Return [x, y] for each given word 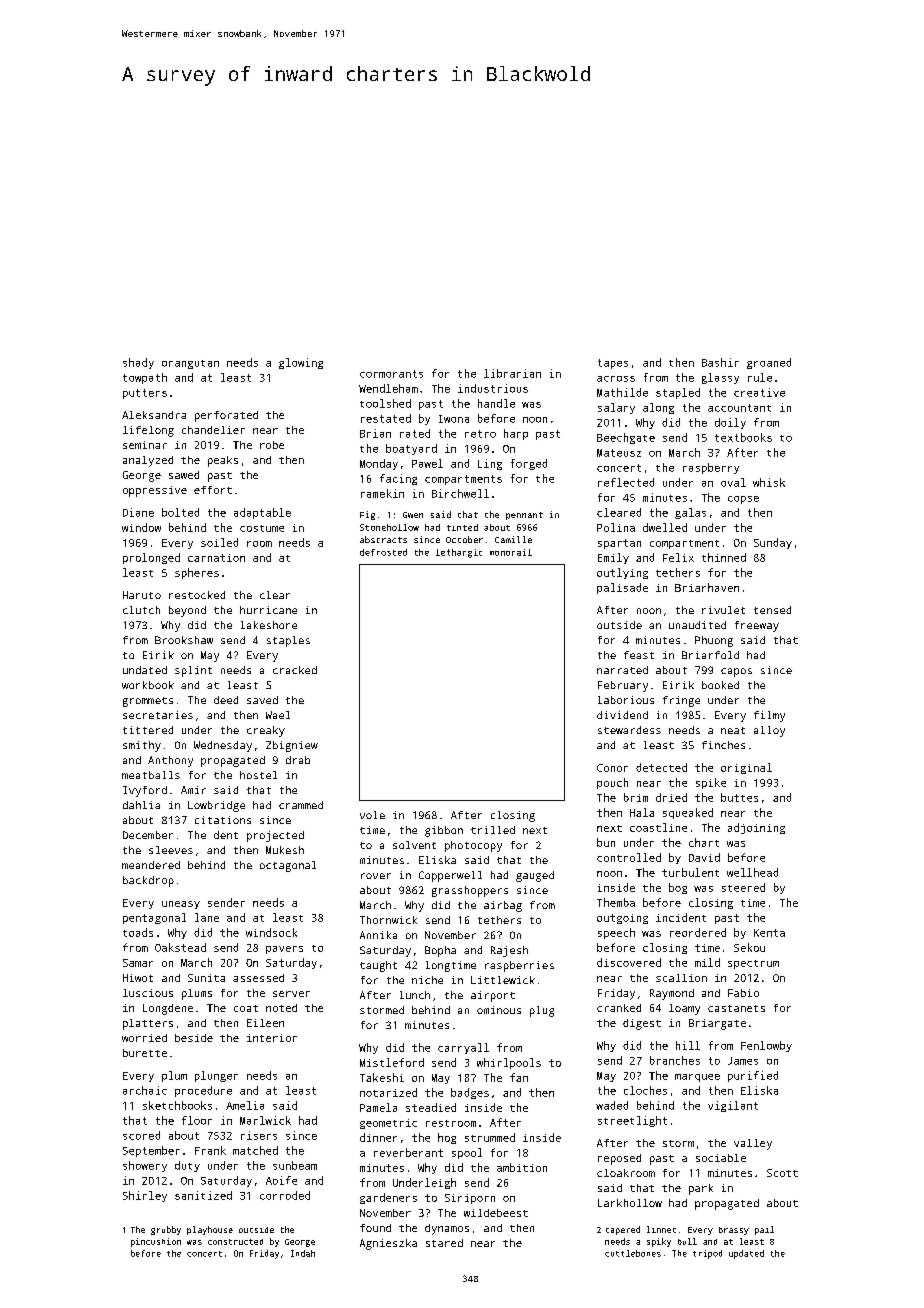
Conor [612, 768]
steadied [431, 1107]
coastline [658, 827]
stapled [678, 393]
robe [272, 445]
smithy [142, 746]
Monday [379, 464]
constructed [235, 1242]
